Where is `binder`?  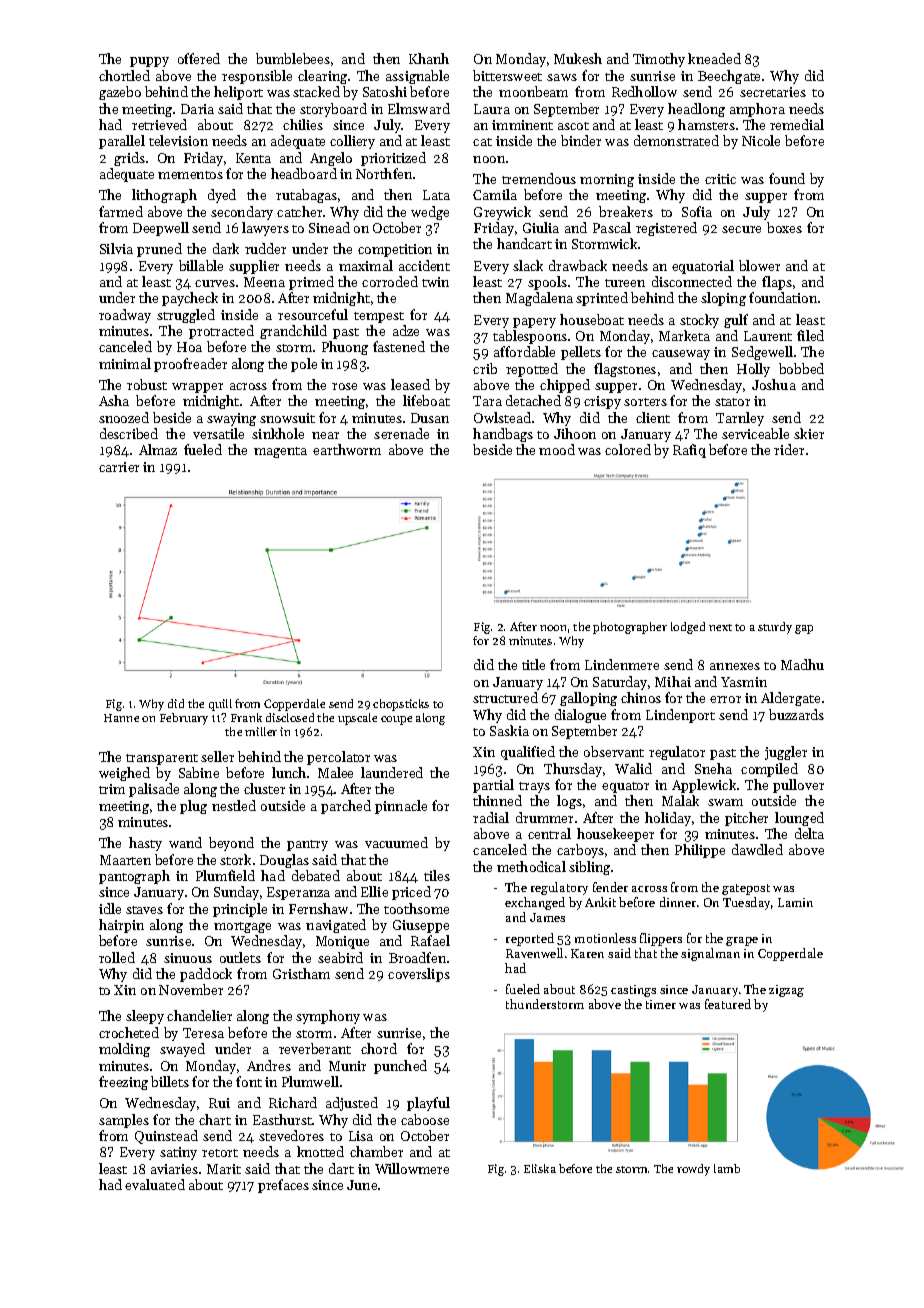 binder is located at coordinates (581, 140).
